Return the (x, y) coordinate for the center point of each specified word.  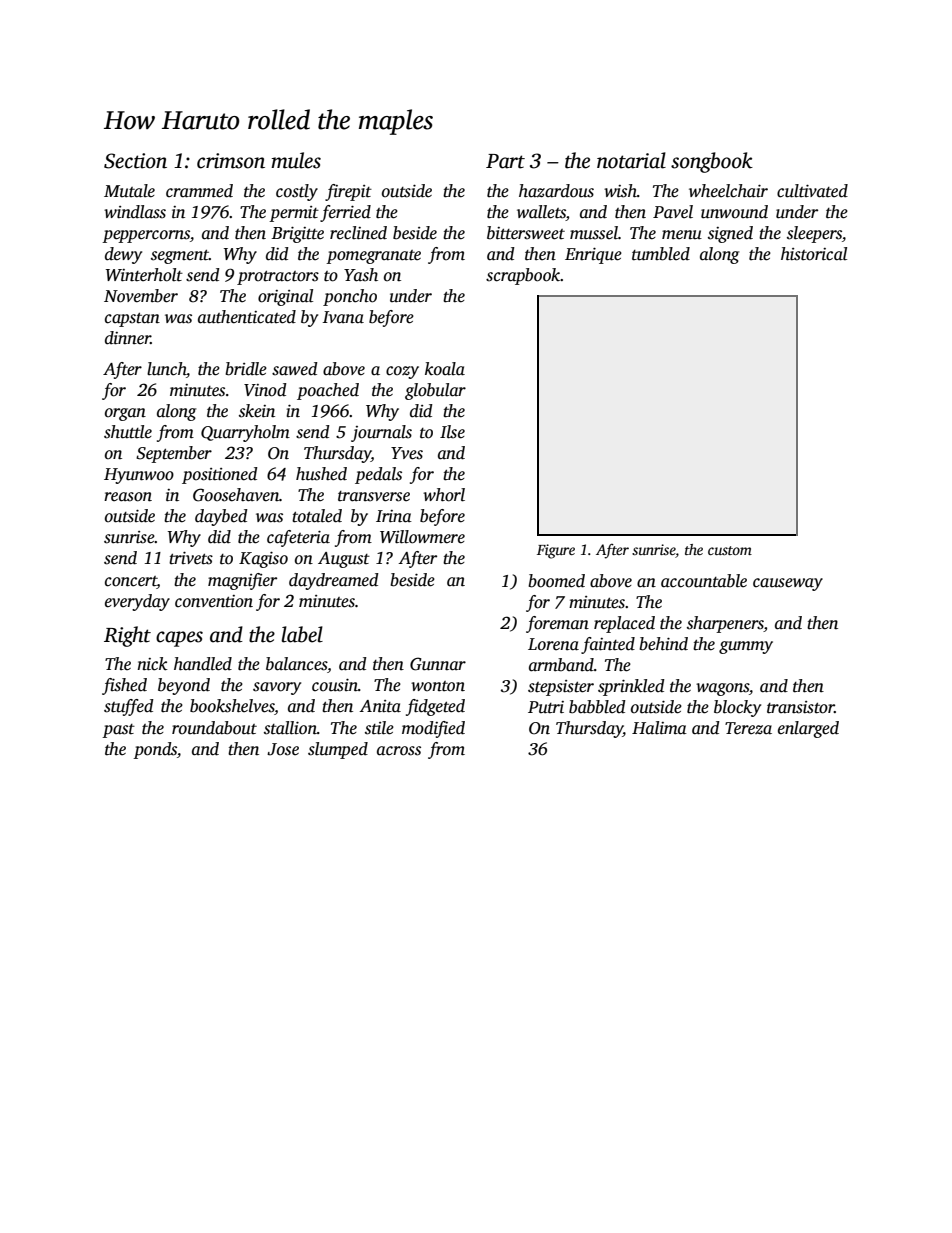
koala (445, 369)
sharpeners (725, 624)
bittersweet (526, 233)
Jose (283, 749)
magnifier (242, 581)
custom (730, 550)
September (174, 454)
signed (730, 234)
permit (294, 214)
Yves (407, 453)
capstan (132, 320)
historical (814, 254)
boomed (556, 581)
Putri (546, 707)
